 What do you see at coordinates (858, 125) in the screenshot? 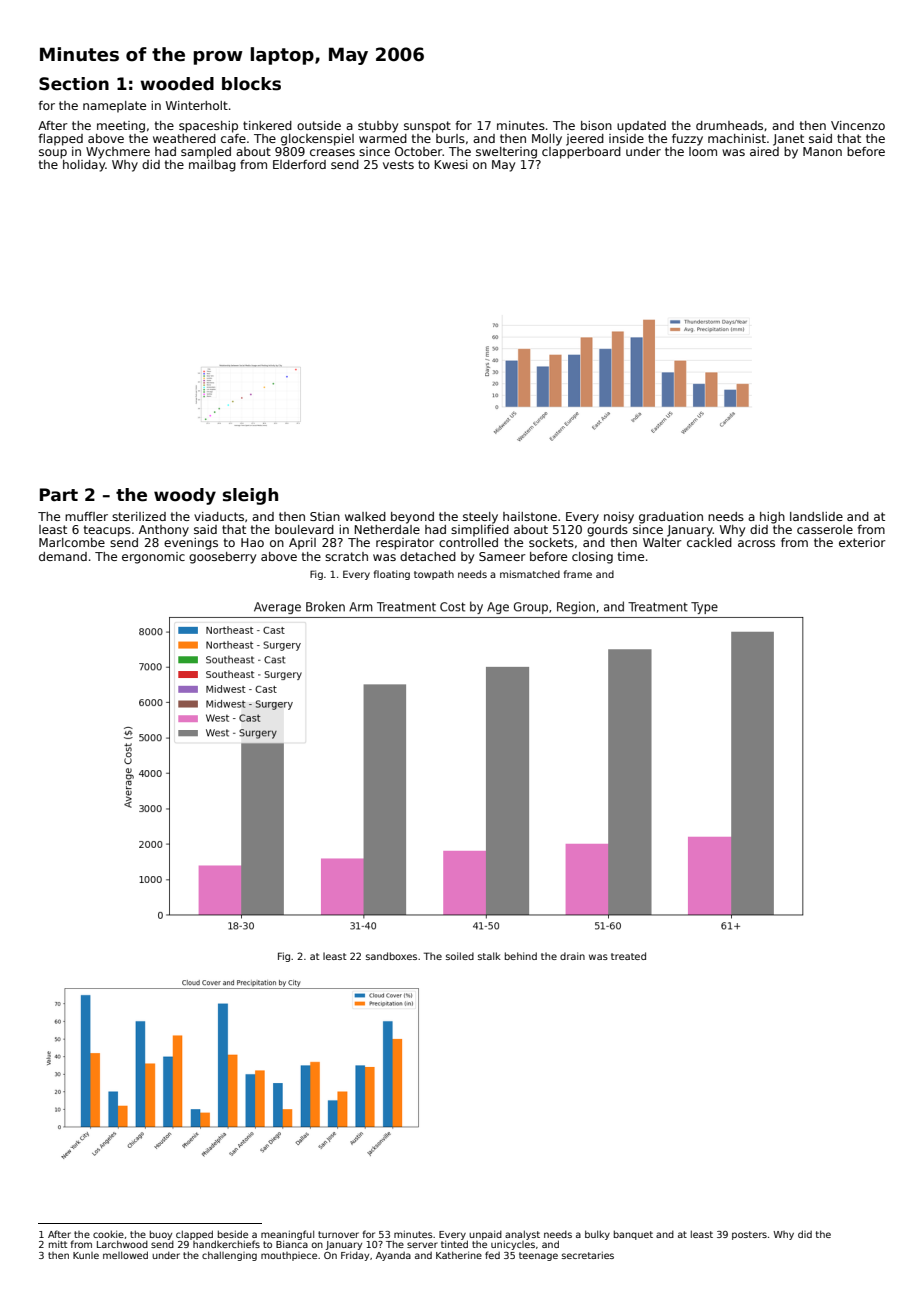
I see `Vincenzo` at bounding box center [858, 125].
